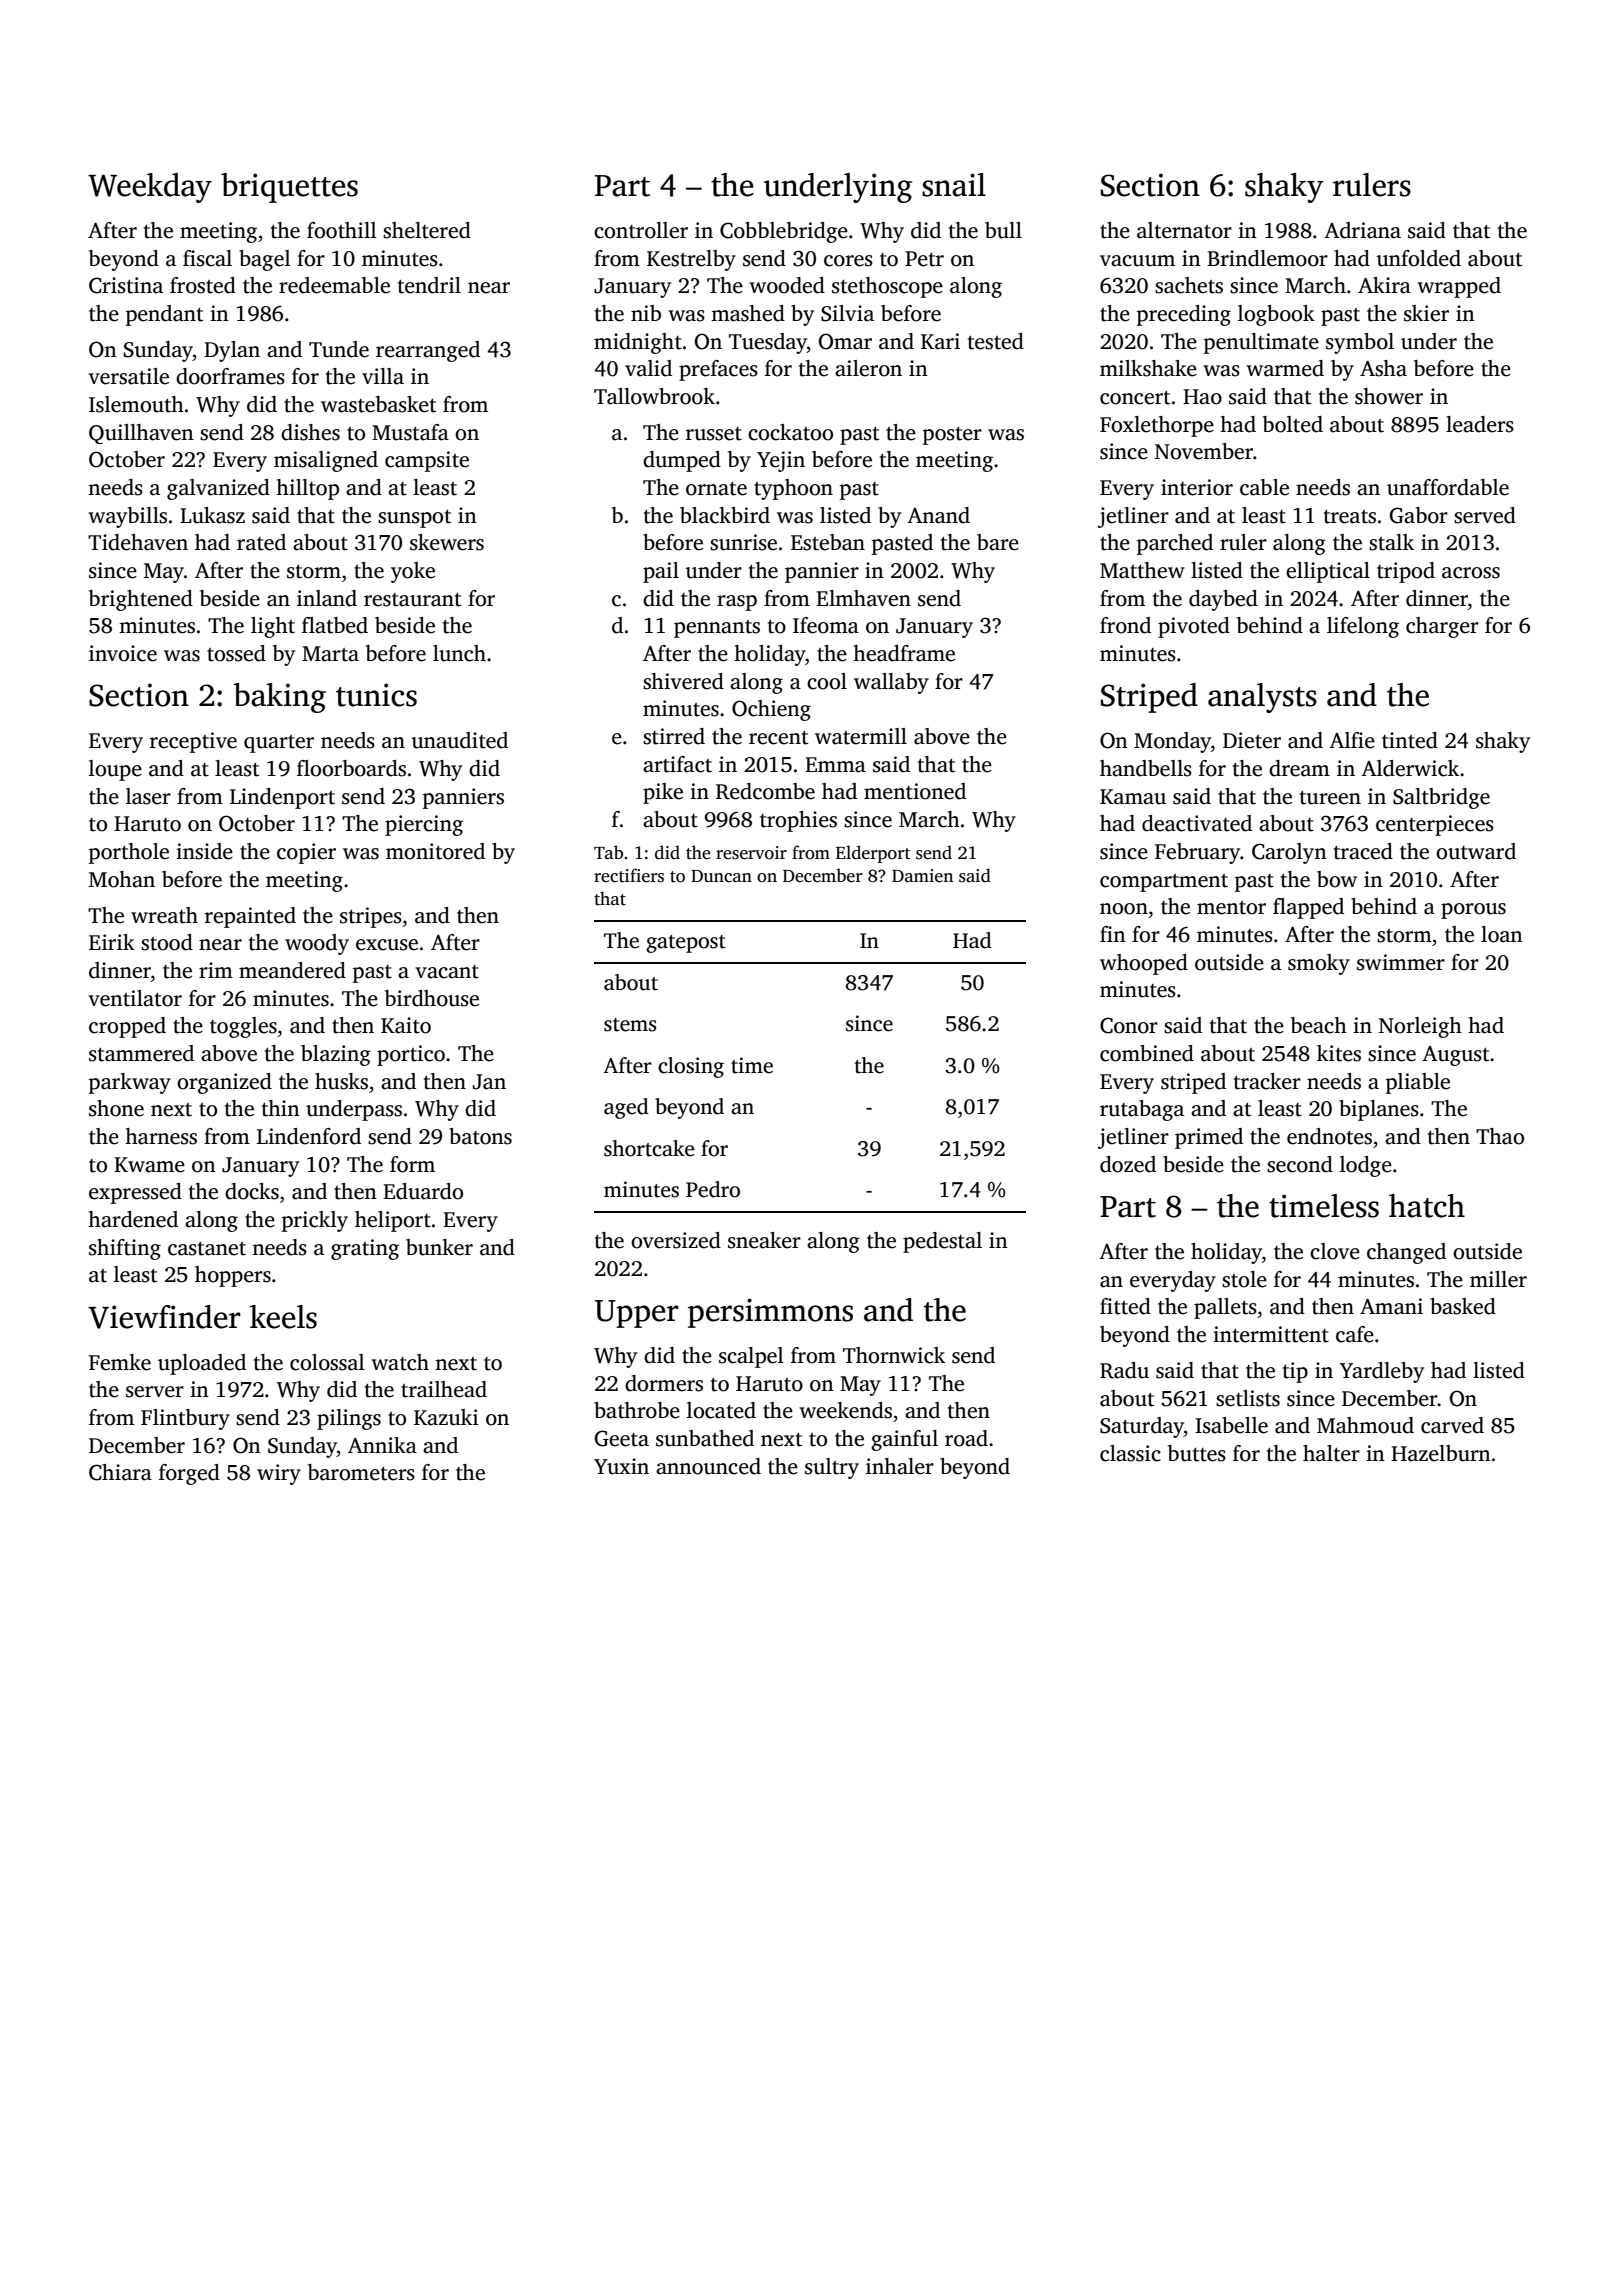 The width and height of the screenshot is (1620, 2292). What do you see at coordinates (413, 572) in the screenshot?
I see `yoke` at bounding box center [413, 572].
